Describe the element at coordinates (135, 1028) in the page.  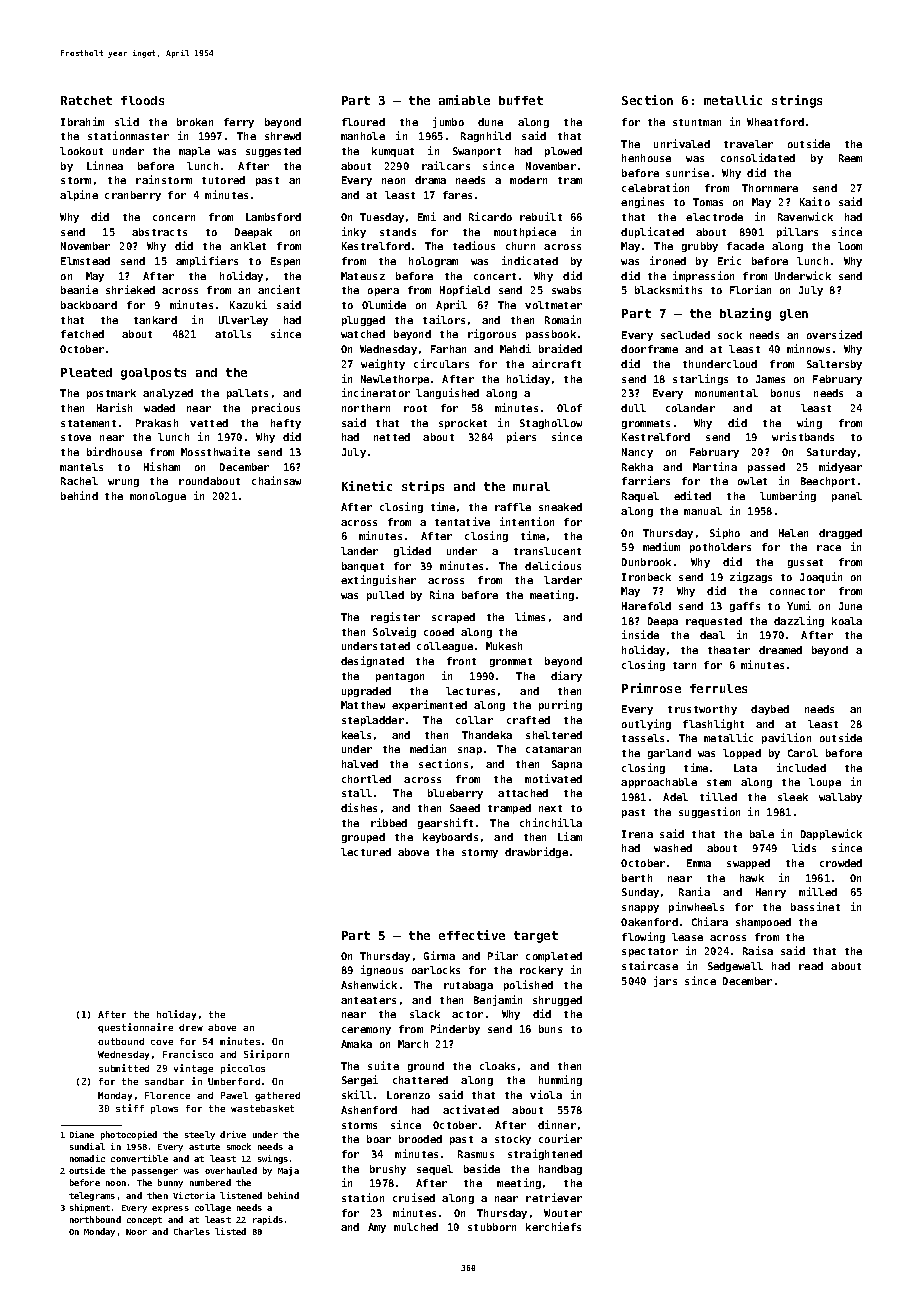
I see `questionnaire` at that location.
